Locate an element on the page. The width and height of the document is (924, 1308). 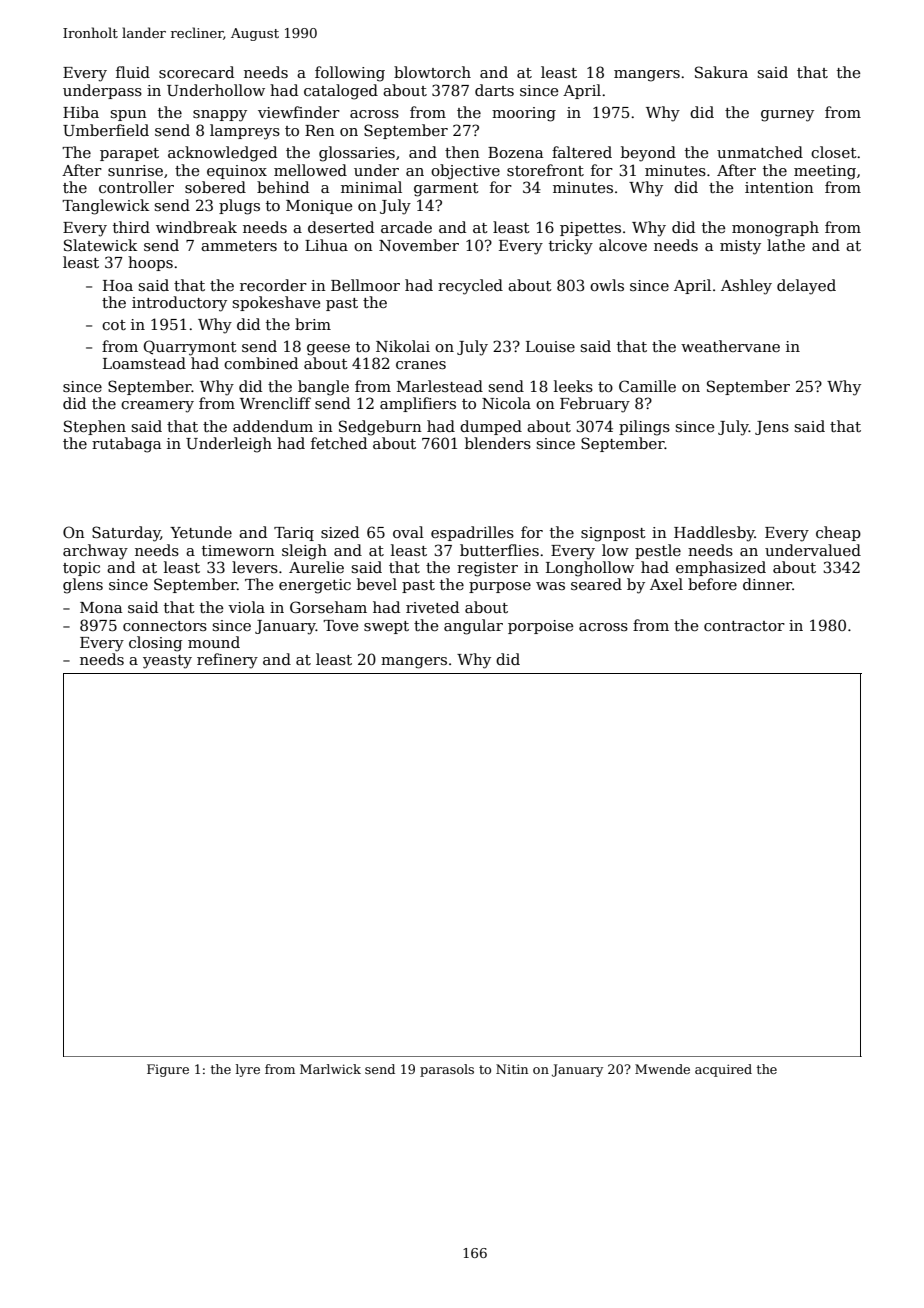
recorder is located at coordinates (273, 285).
